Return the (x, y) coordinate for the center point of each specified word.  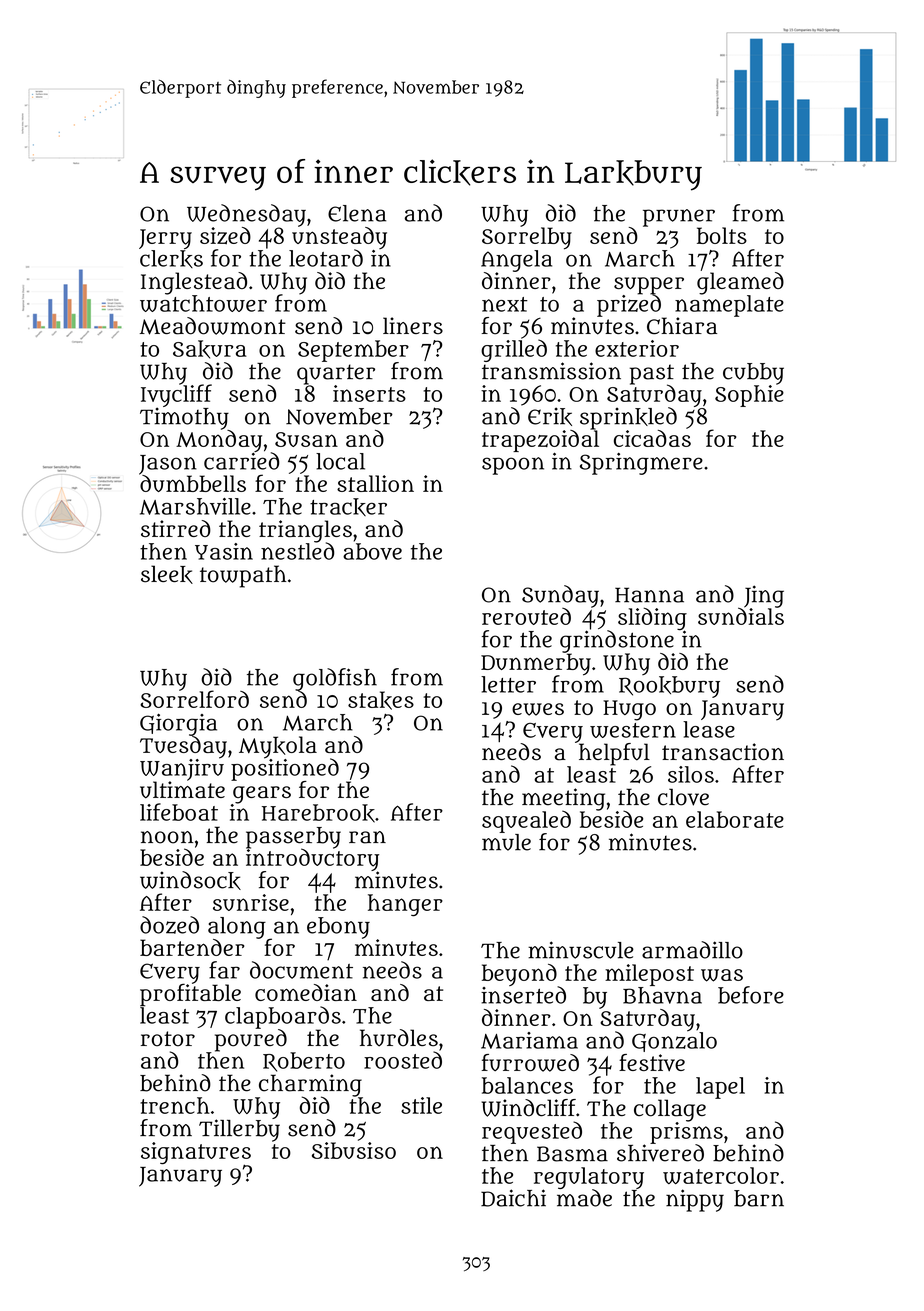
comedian (306, 992)
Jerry (165, 239)
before (751, 995)
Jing (764, 596)
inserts (369, 393)
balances (527, 1085)
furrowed (530, 1063)
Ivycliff (176, 396)
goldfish (335, 679)
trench (175, 1105)
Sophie (749, 396)
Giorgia (178, 725)
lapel (720, 1088)
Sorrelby (527, 238)
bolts (722, 235)
